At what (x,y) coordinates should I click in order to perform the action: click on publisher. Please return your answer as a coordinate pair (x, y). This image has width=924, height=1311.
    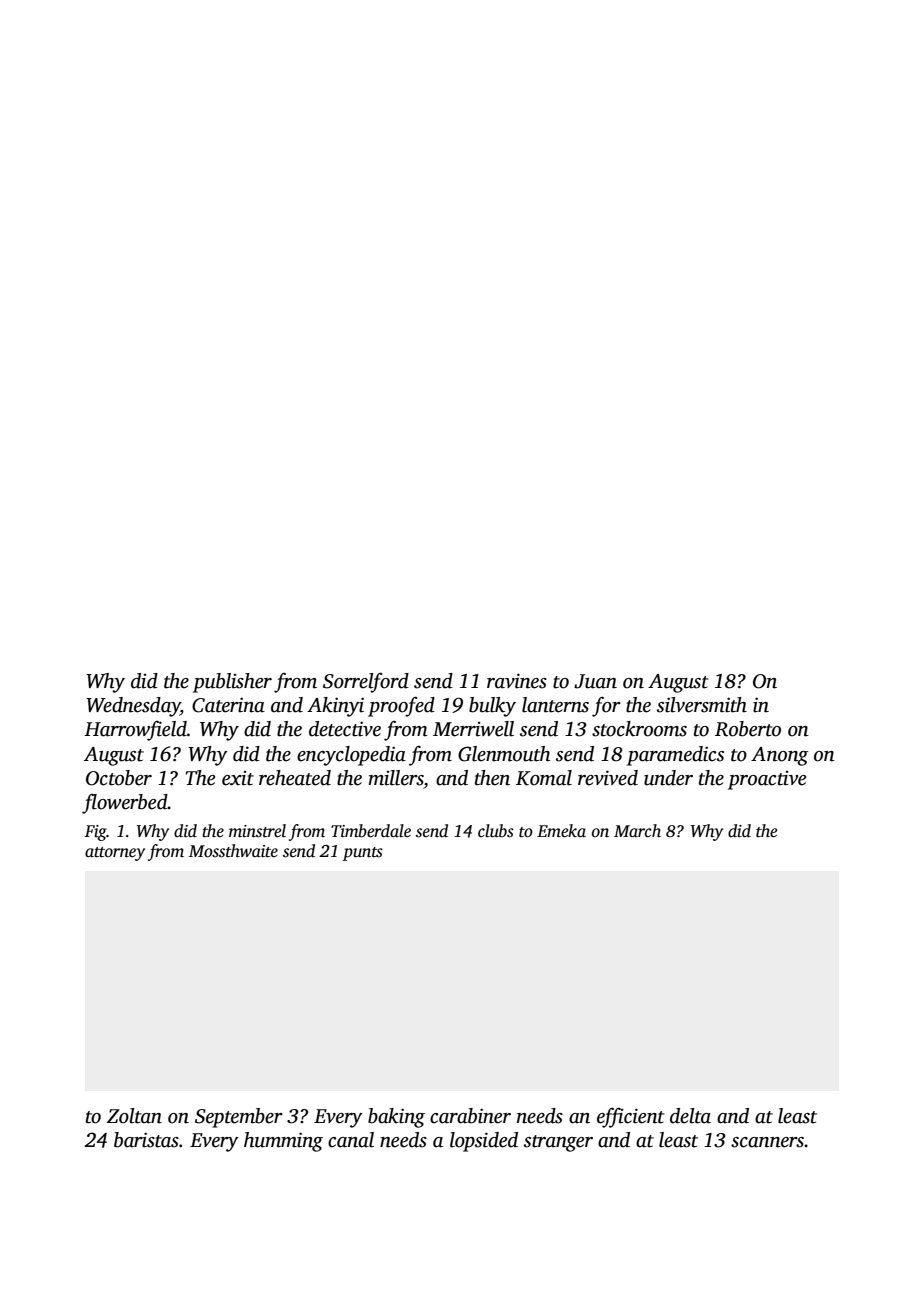
    Looking at the image, I should click on (232, 683).
